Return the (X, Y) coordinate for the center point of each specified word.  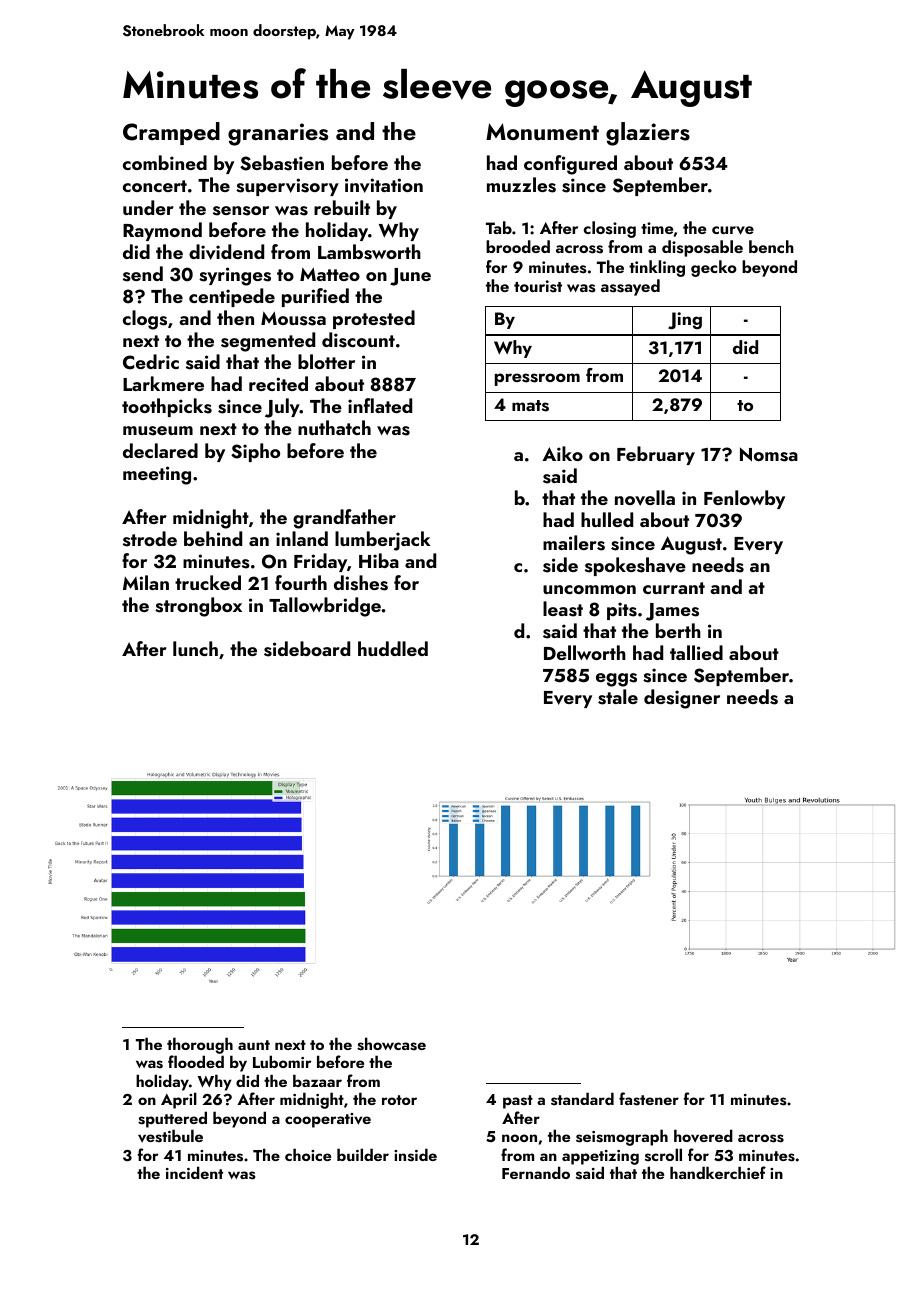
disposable (702, 248)
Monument (542, 131)
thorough (200, 1045)
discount (358, 340)
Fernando (536, 1172)
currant (674, 588)
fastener (649, 1099)
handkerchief (718, 1172)
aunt (254, 1045)
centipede (232, 297)
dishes (361, 583)
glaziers (648, 134)
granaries (278, 134)
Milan (146, 582)
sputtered (172, 1119)
